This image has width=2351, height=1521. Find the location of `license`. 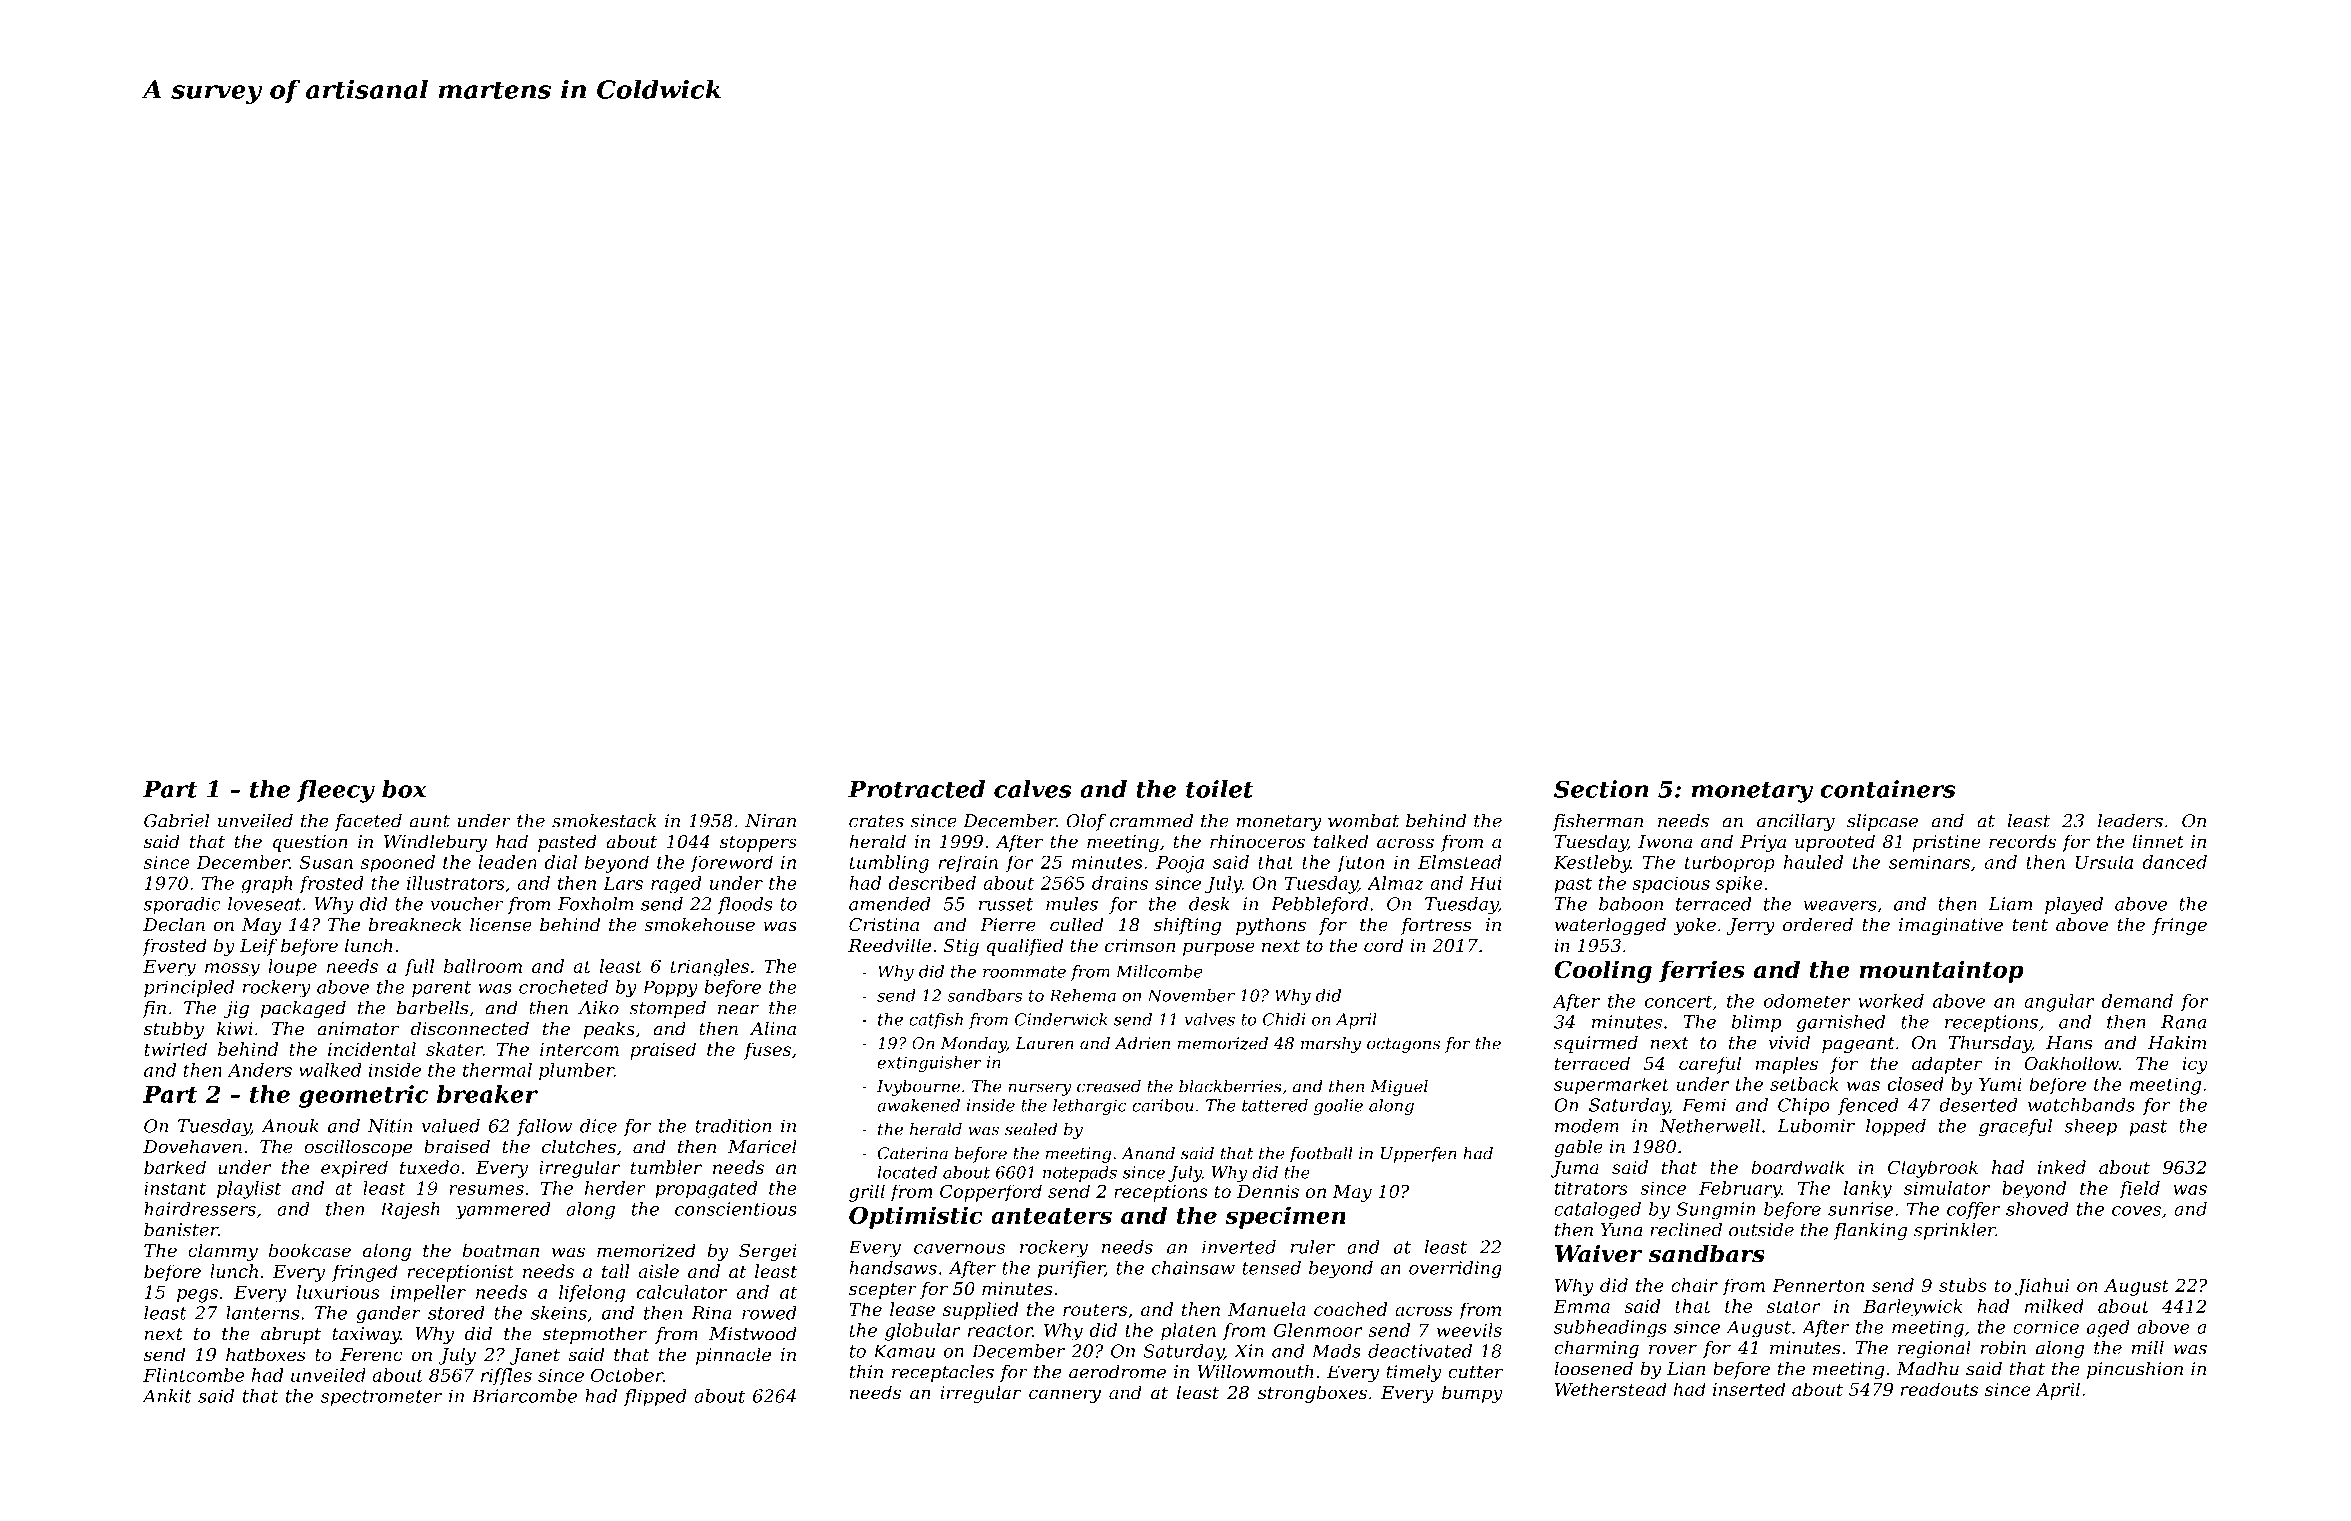

license is located at coordinates (501, 924).
